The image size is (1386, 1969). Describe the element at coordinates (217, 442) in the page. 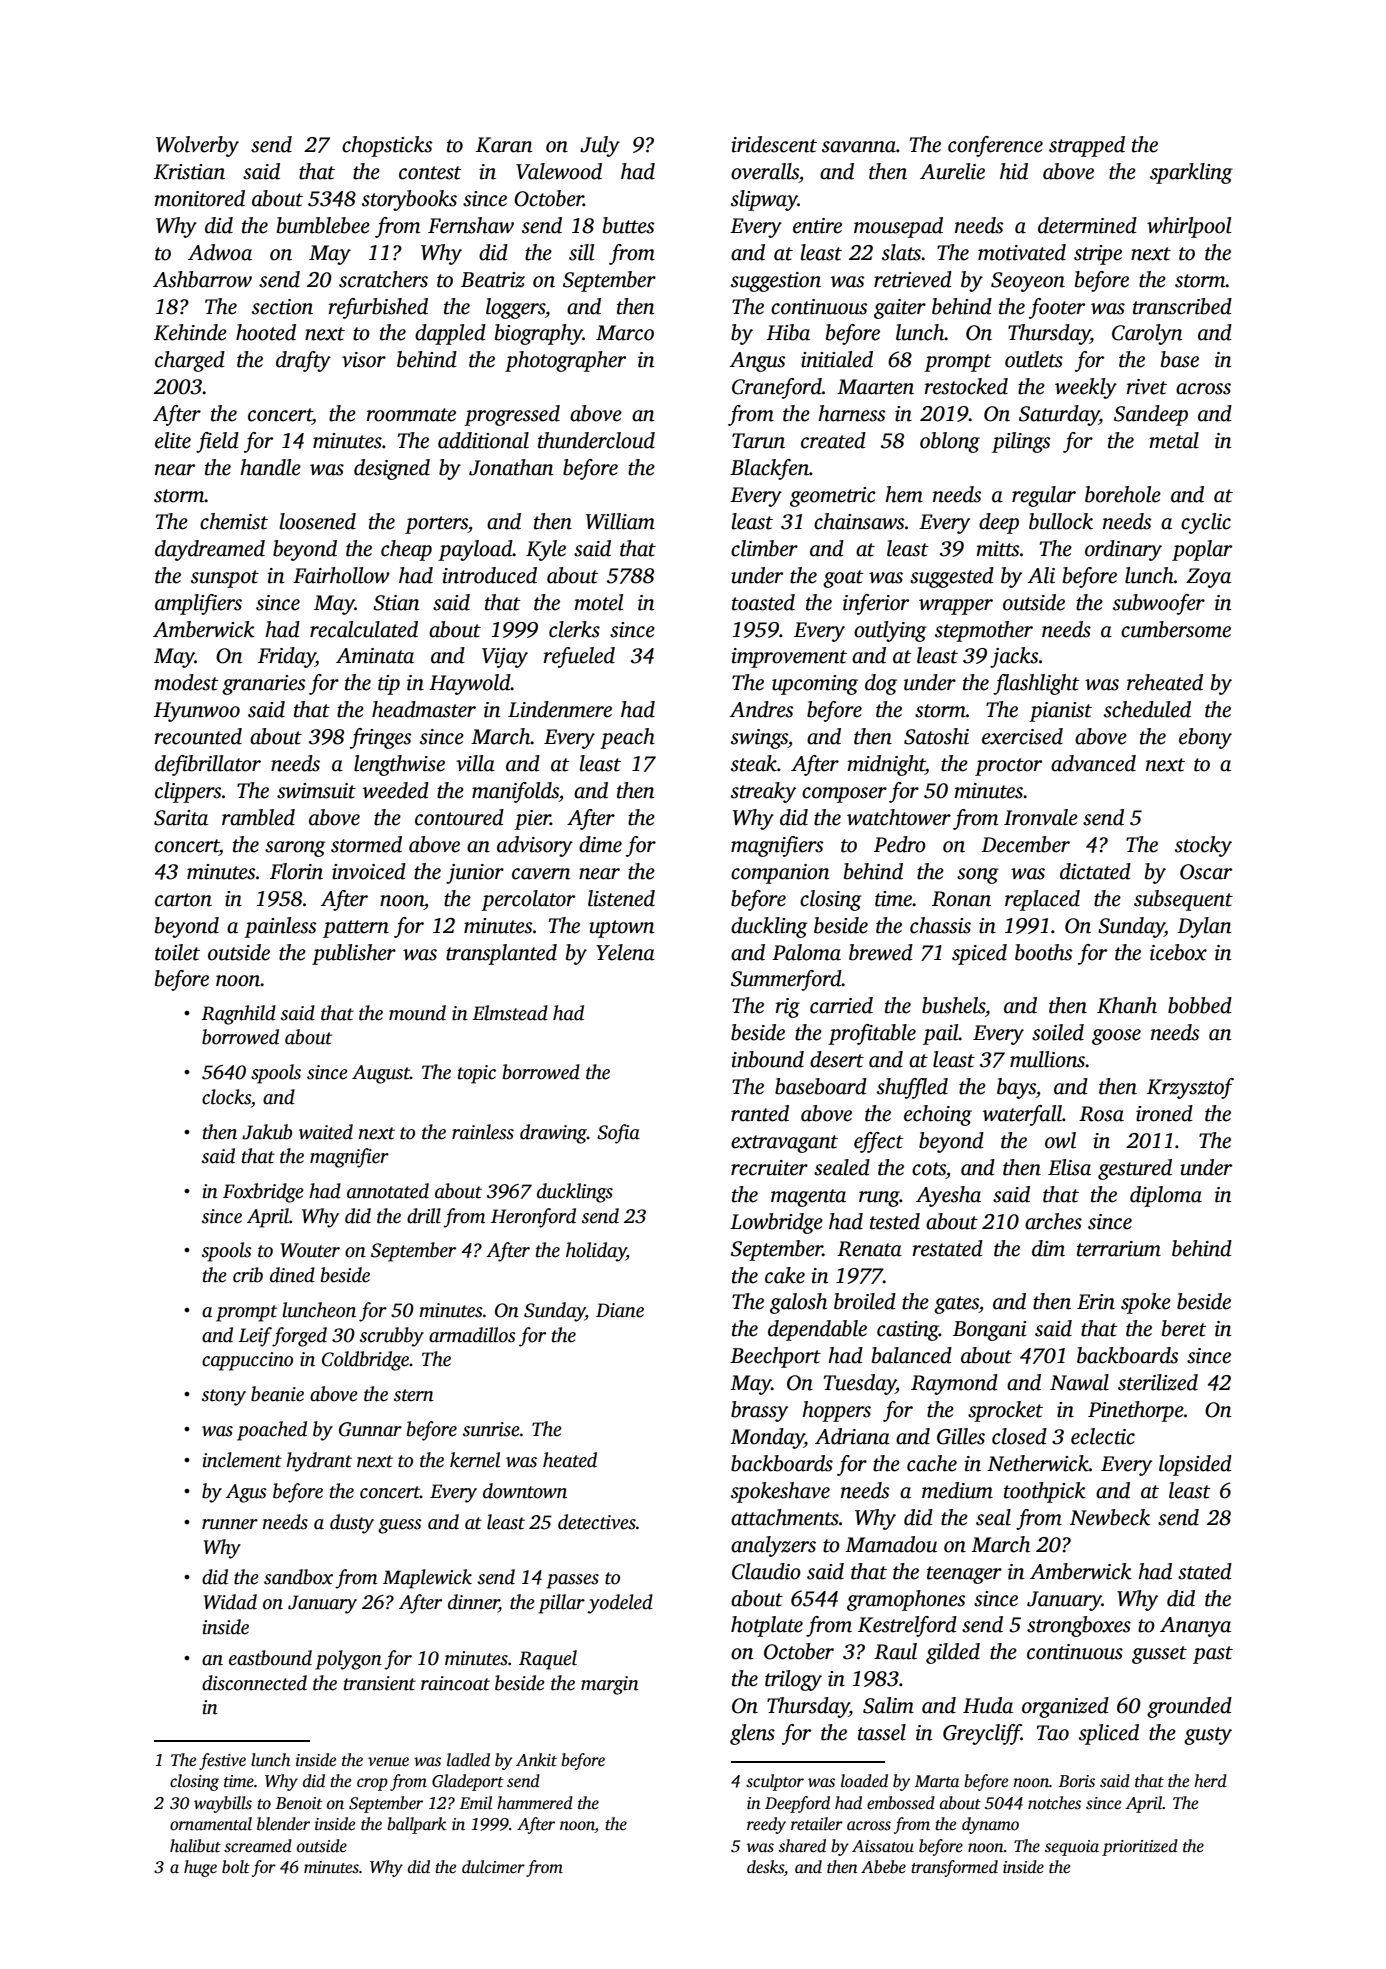

I see `field` at that location.
